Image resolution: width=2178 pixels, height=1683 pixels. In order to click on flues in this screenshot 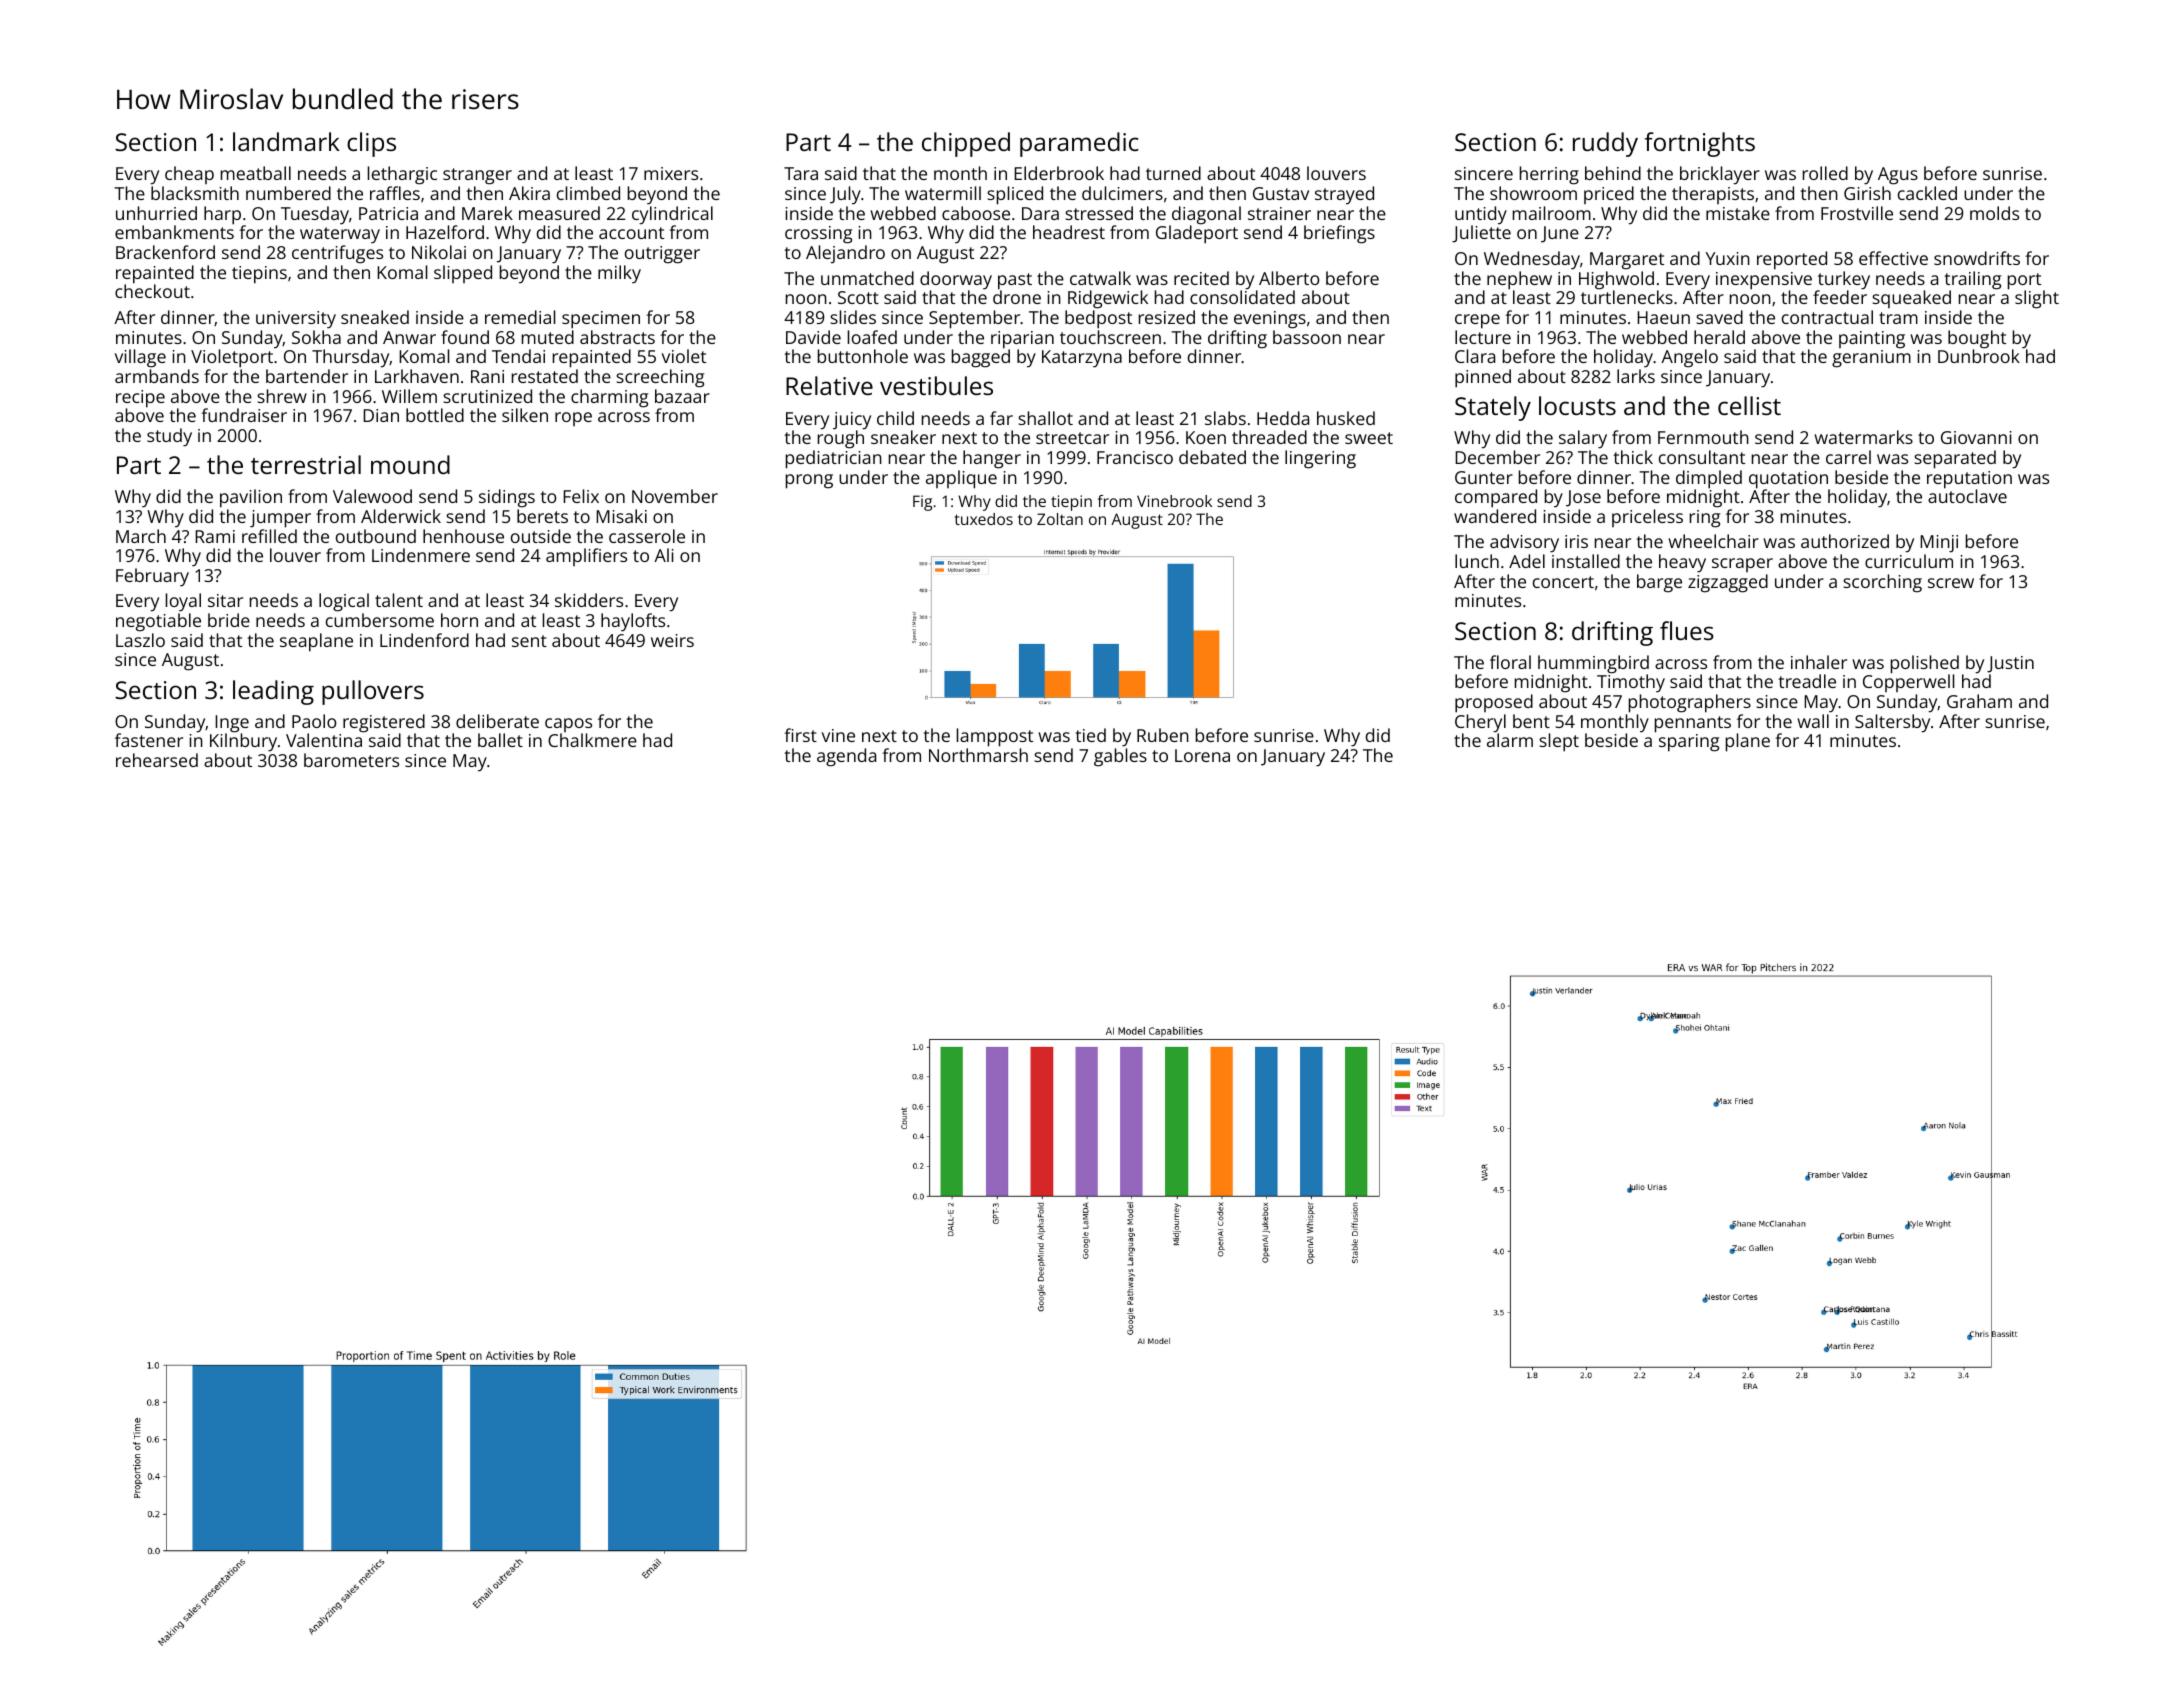, I will do `click(1687, 630)`.
